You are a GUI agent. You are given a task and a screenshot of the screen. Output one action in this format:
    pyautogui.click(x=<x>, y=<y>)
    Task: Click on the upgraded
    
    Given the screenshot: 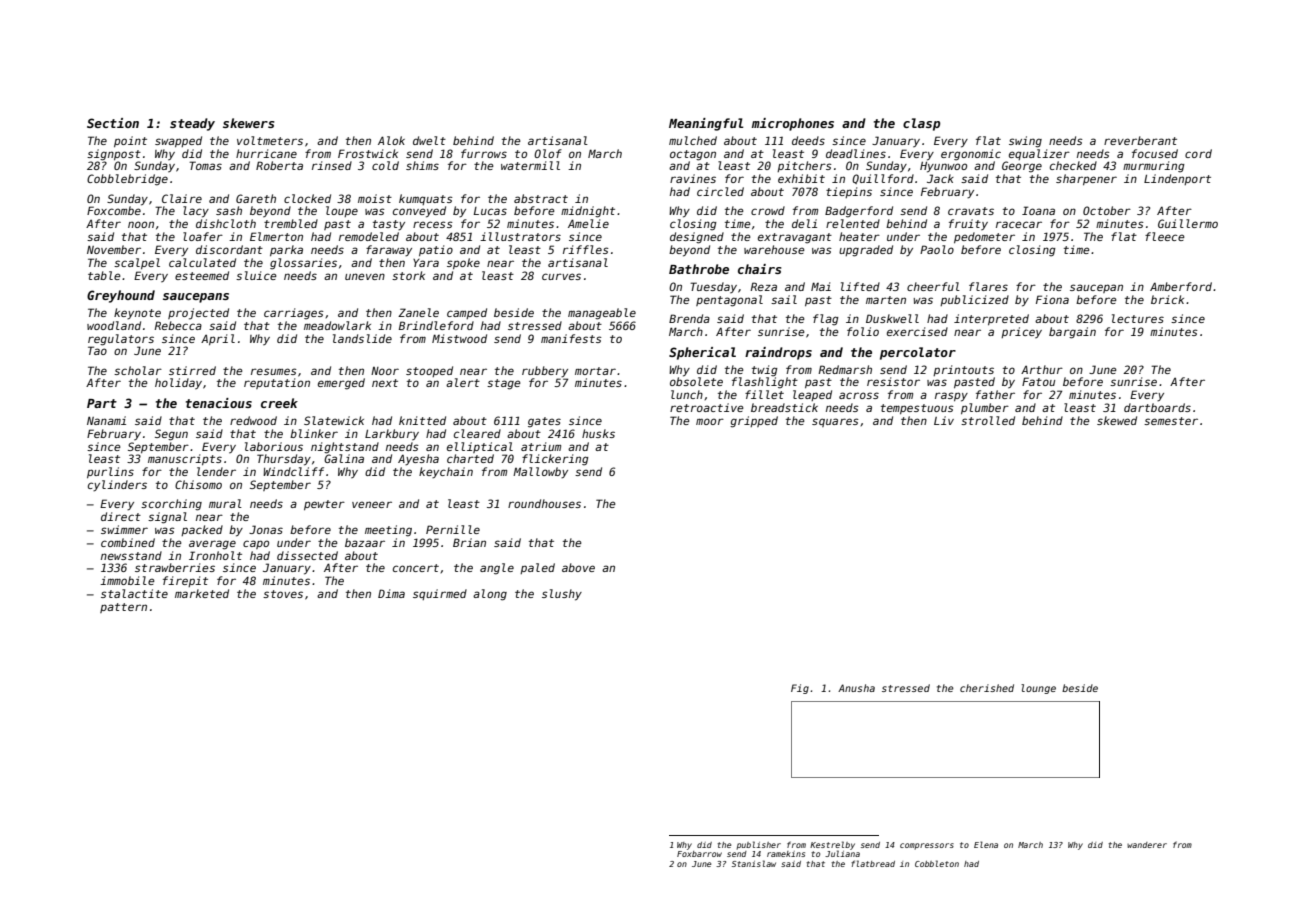 What is the action you would take?
    pyautogui.click(x=866, y=251)
